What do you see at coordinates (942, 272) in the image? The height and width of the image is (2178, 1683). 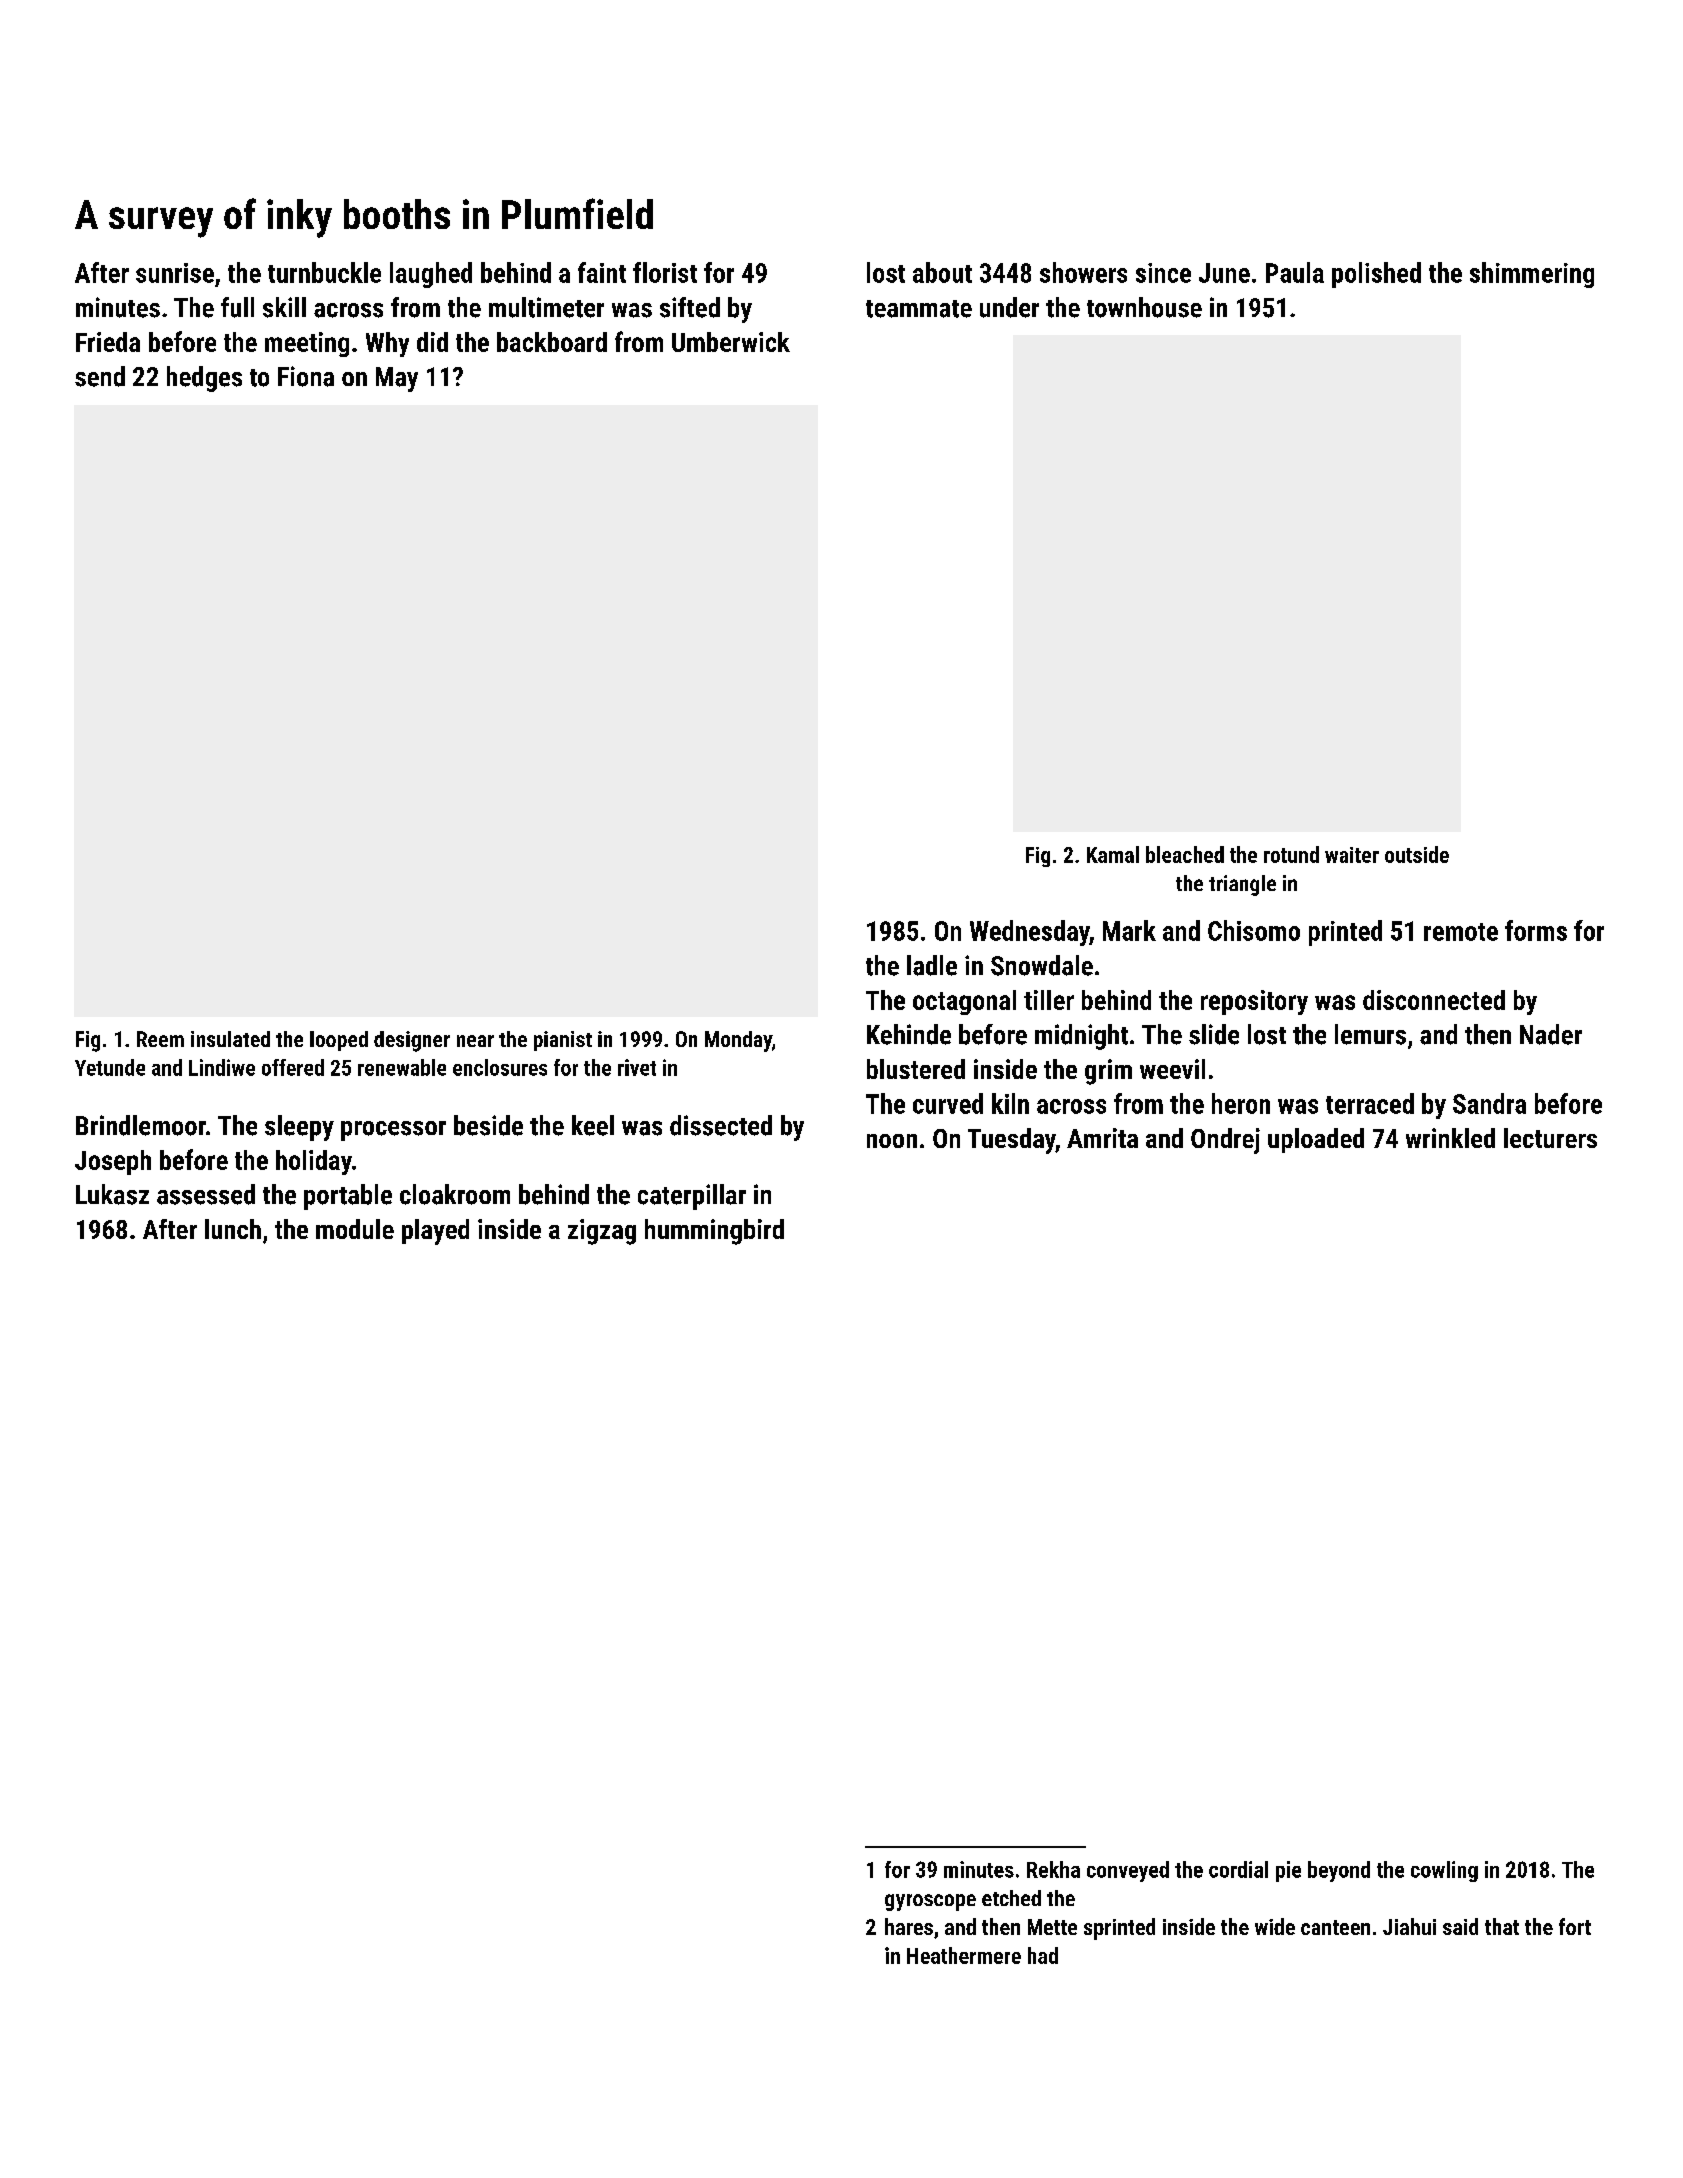 I see `about` at bounding box center [942, 272].
